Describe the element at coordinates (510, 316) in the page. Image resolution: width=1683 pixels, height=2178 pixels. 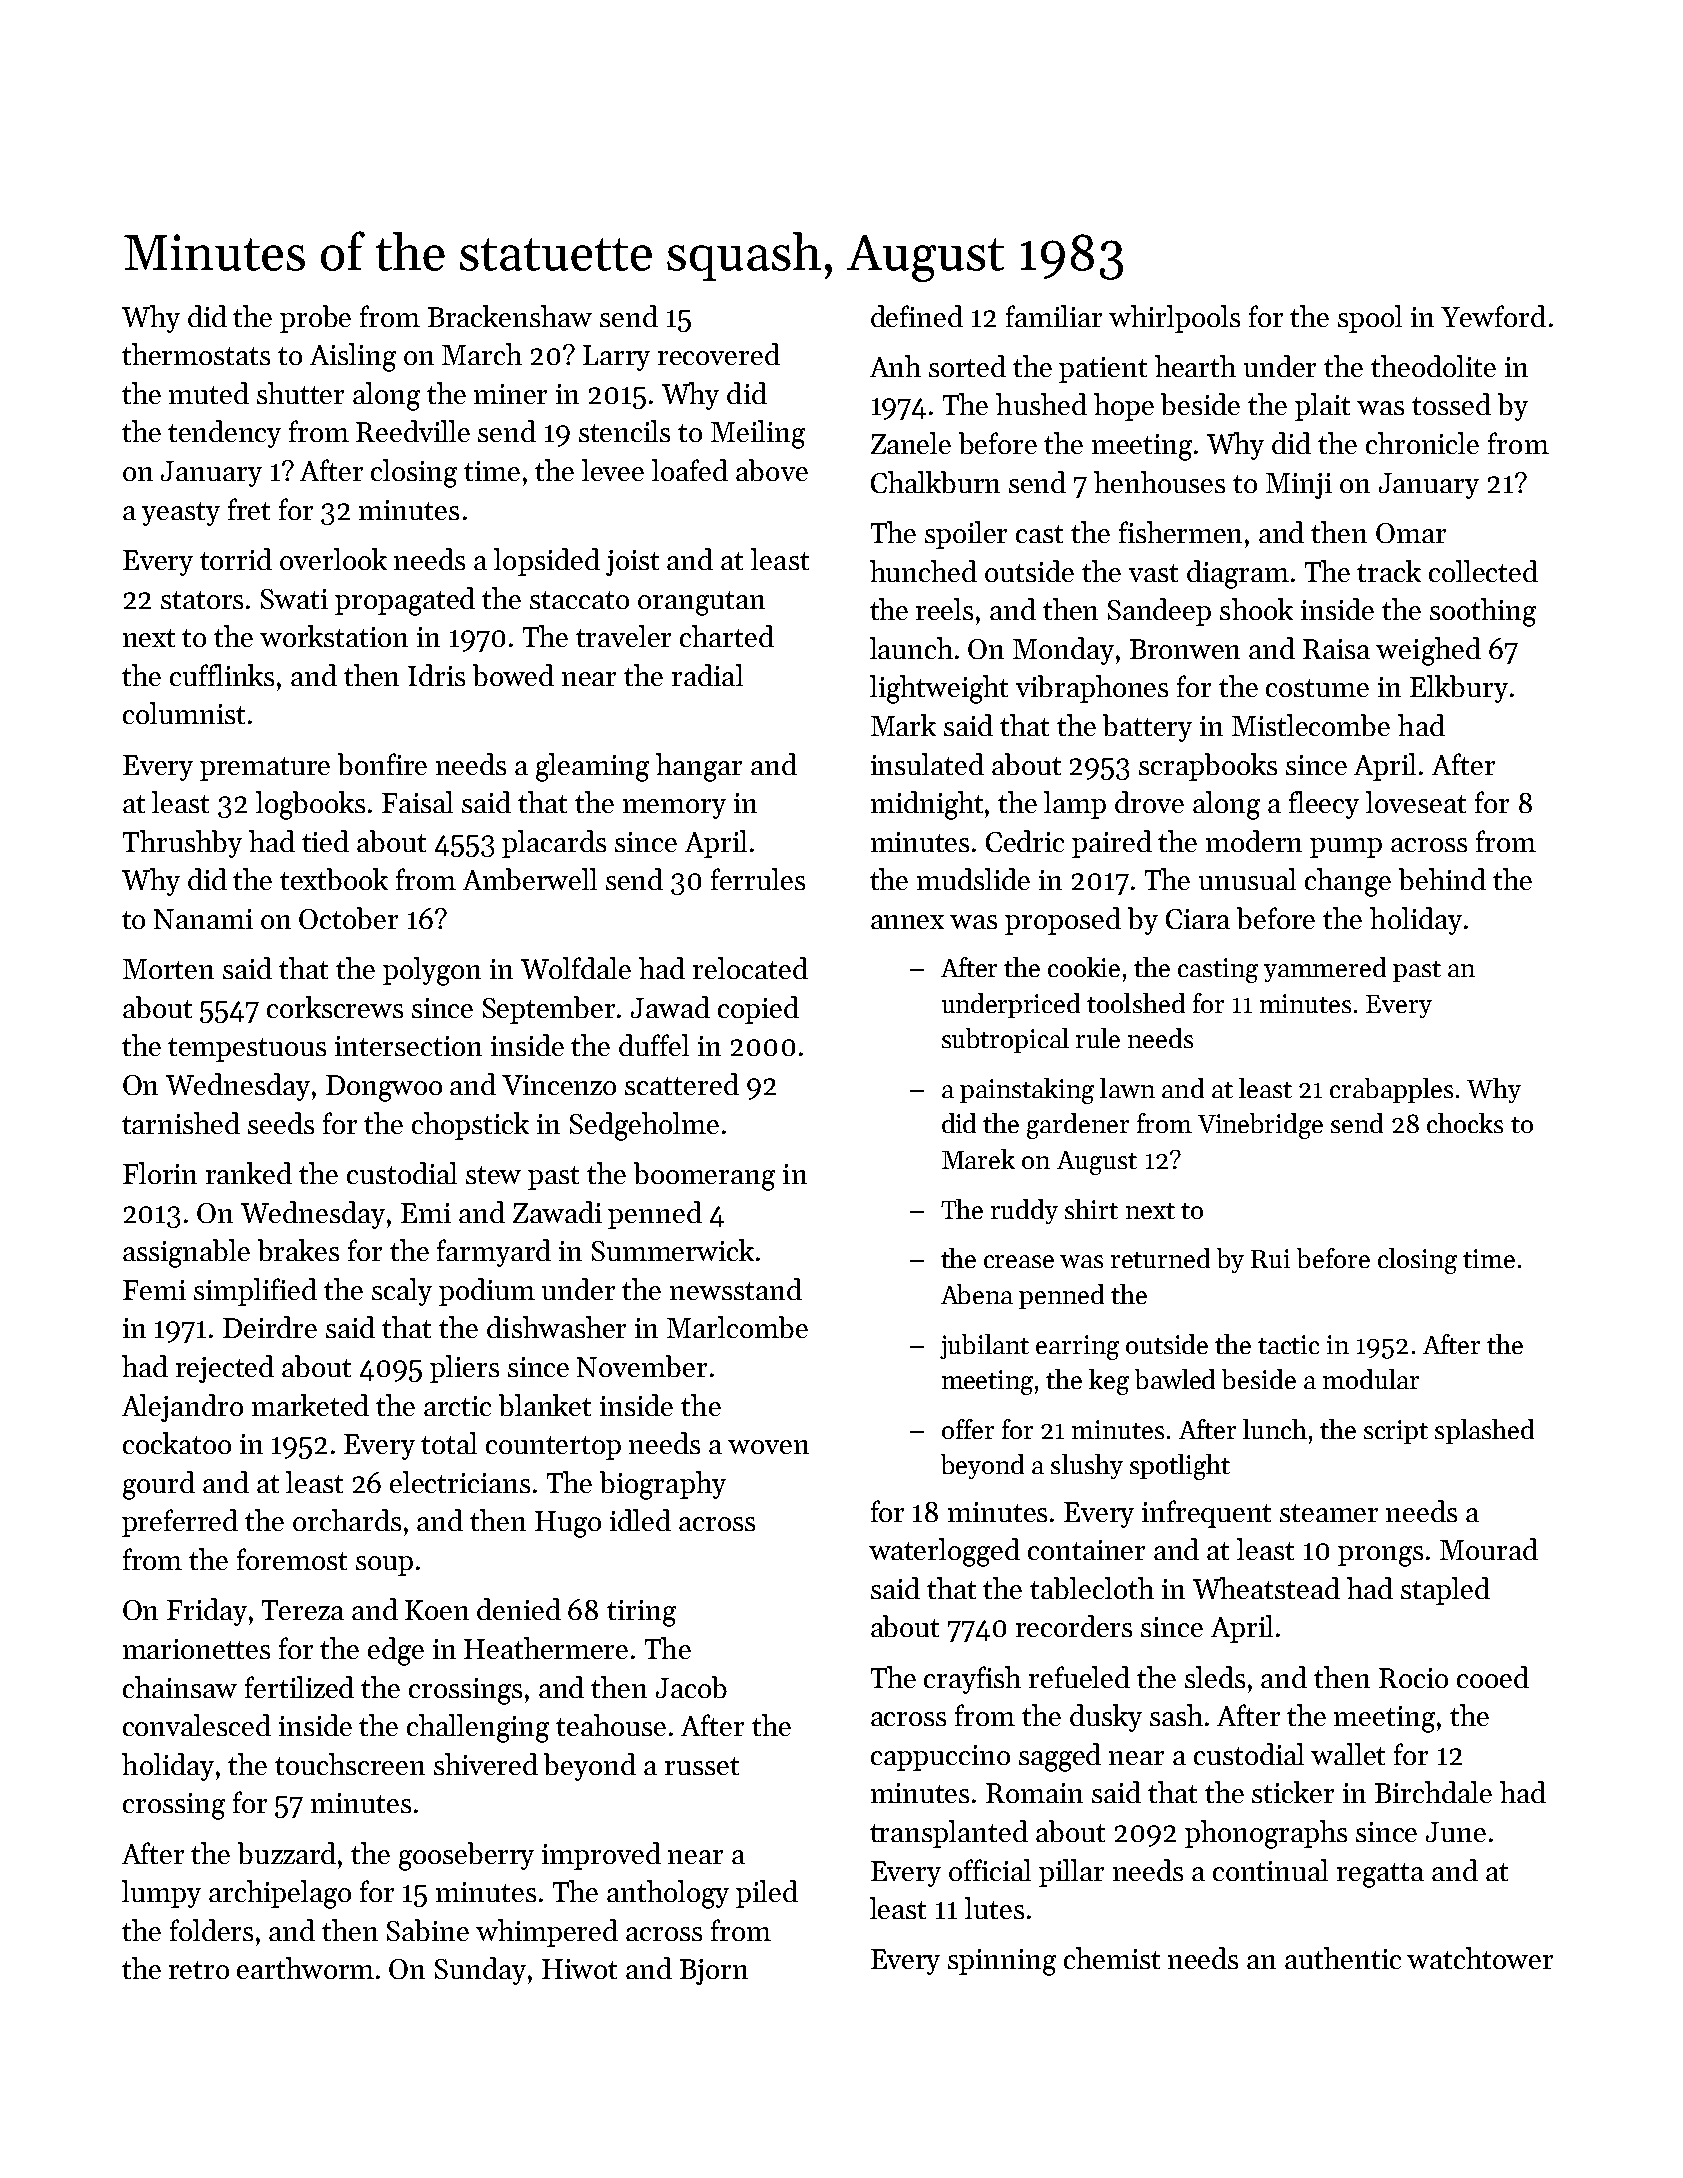
I see `Brackenshaw` at that location.
